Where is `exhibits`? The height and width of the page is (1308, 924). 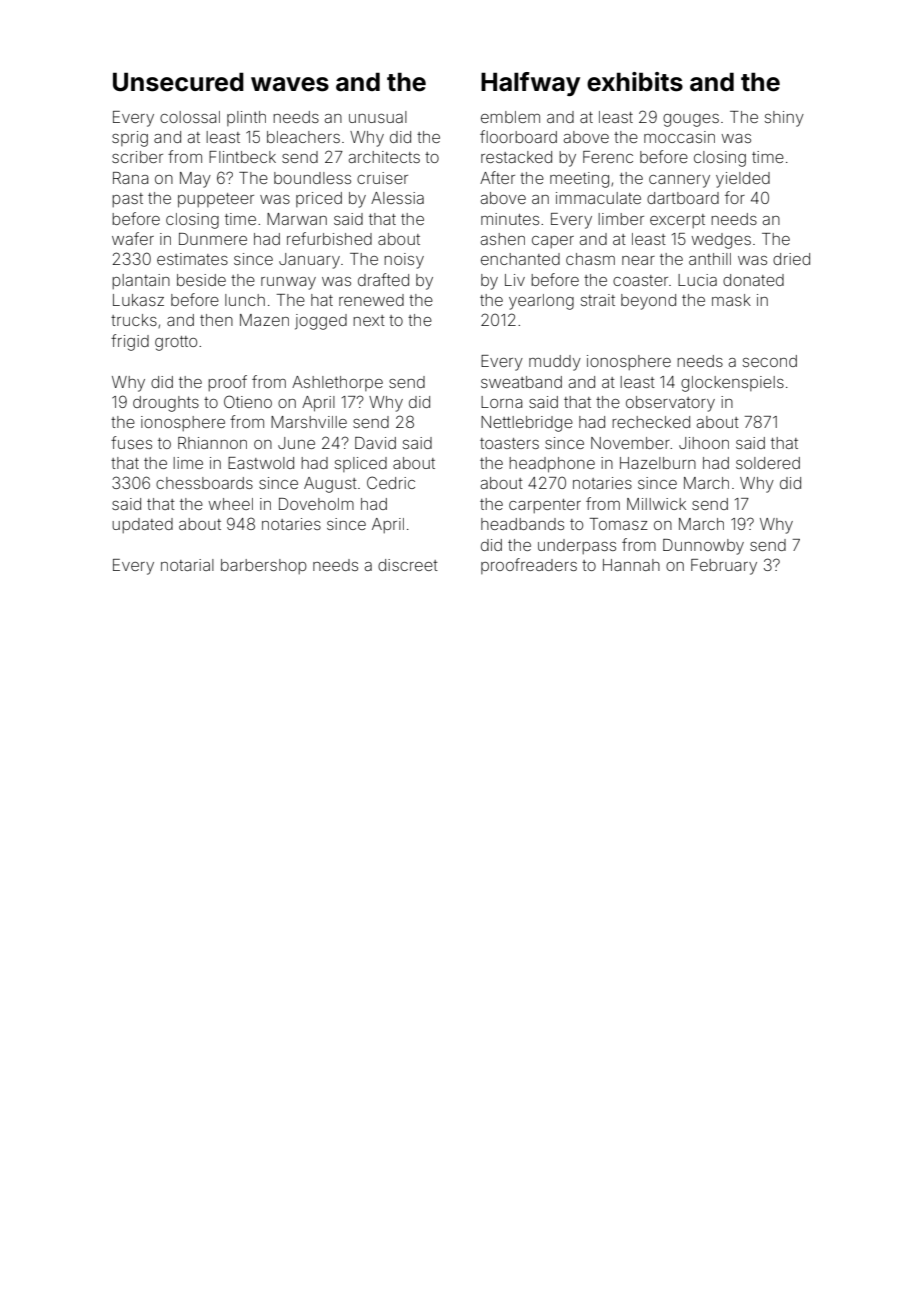 exhibits is located at coordinates (635, 82).
